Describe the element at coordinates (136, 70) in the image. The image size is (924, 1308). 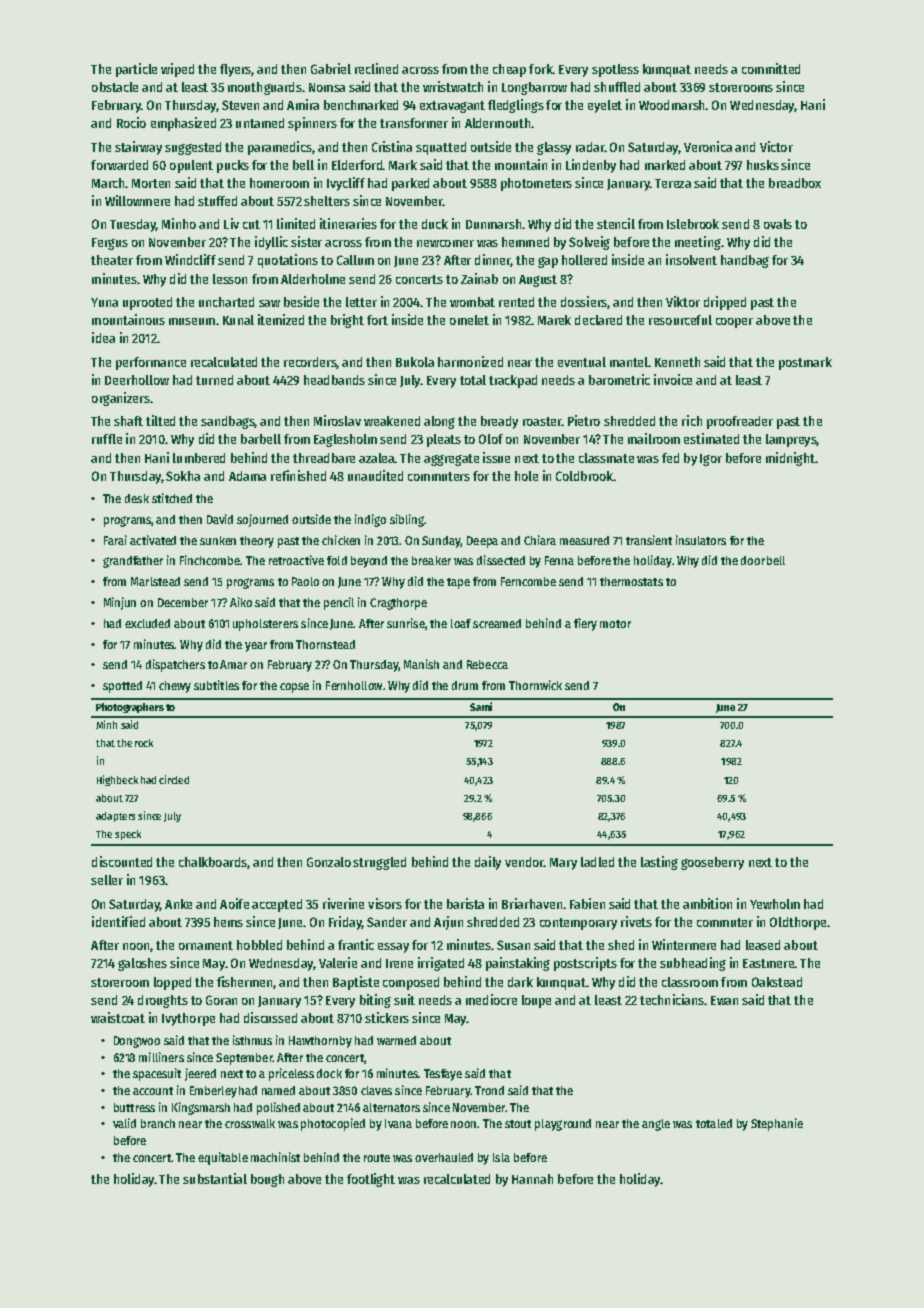
I see `particle` at that location.
